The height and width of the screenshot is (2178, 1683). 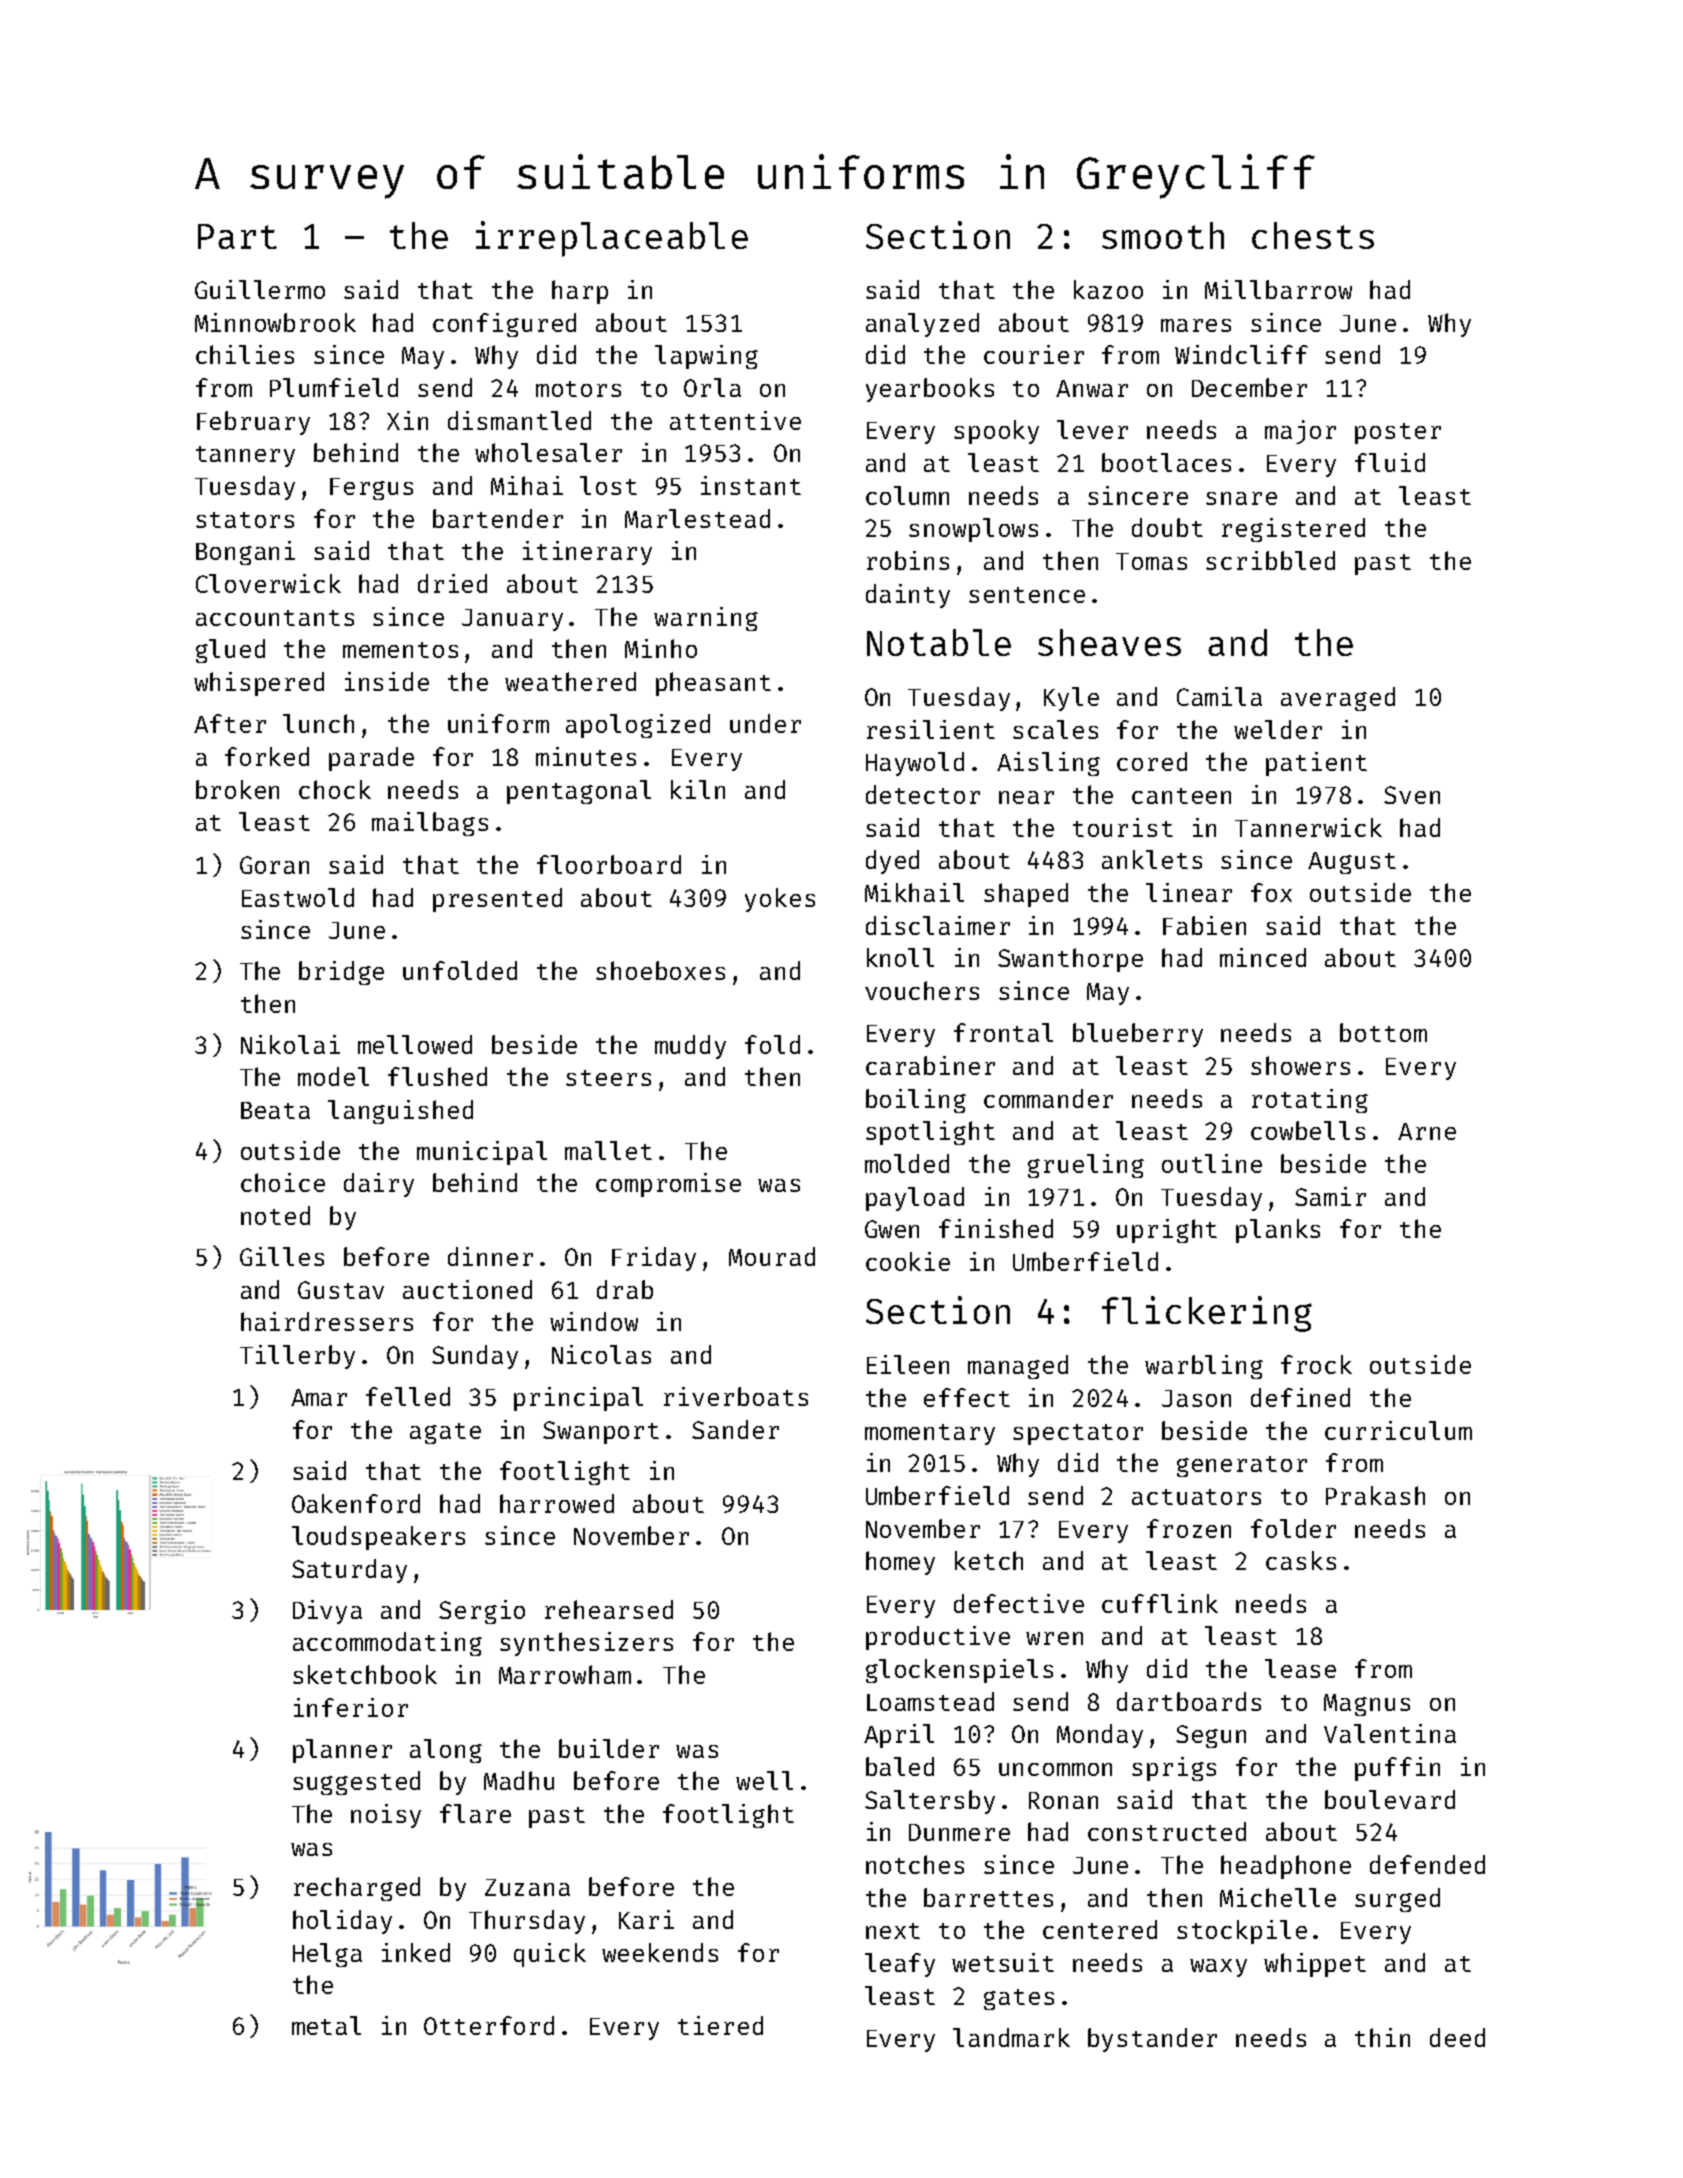 What do you see at coordinates (939, 642) in the screenshot?
I see `Notable` at bounding box center [939, 642].
